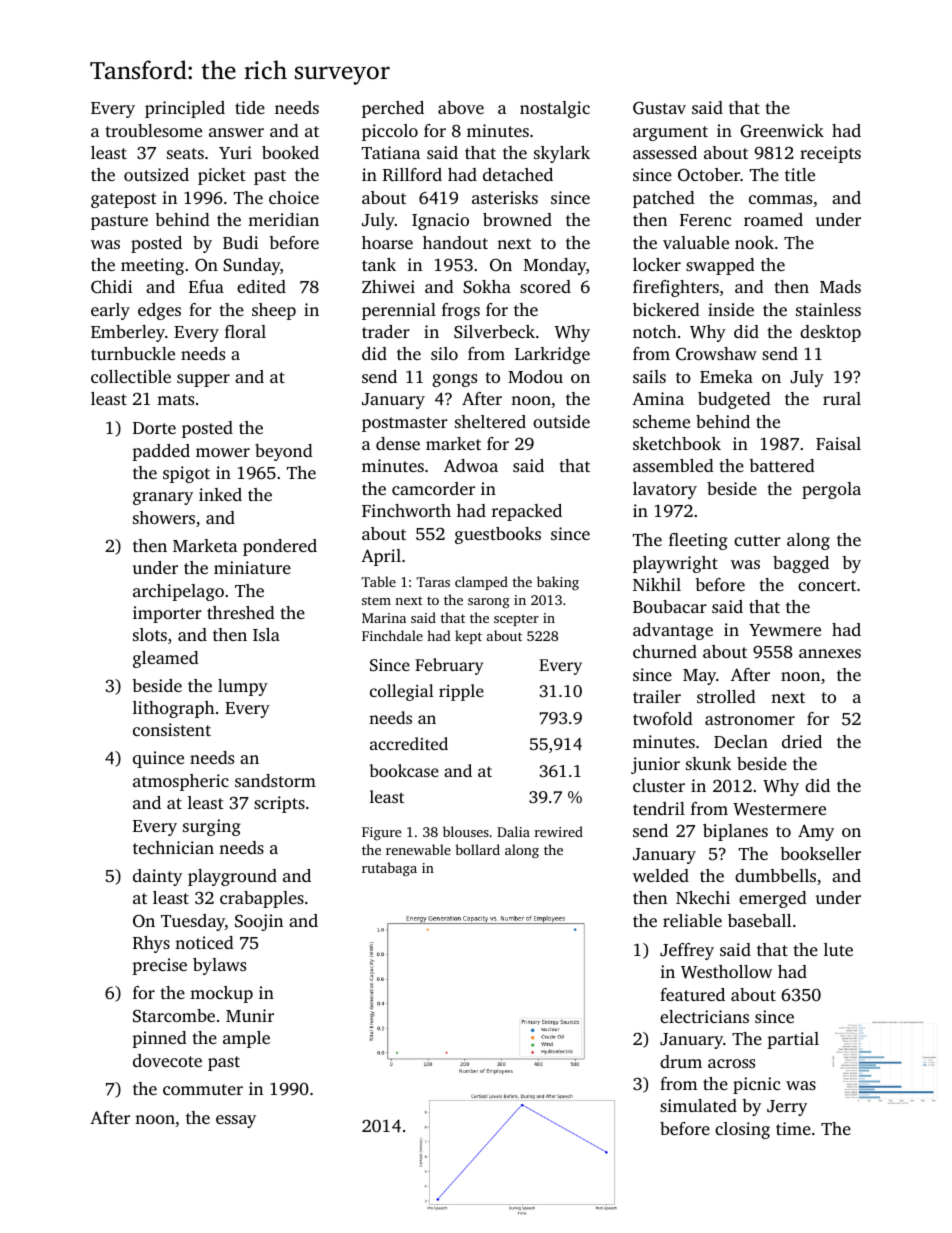 This screenshot has width=952, height=1233. Describe the element at coordinates (802, 741) in the screenshot. I see `dried` at that location.
